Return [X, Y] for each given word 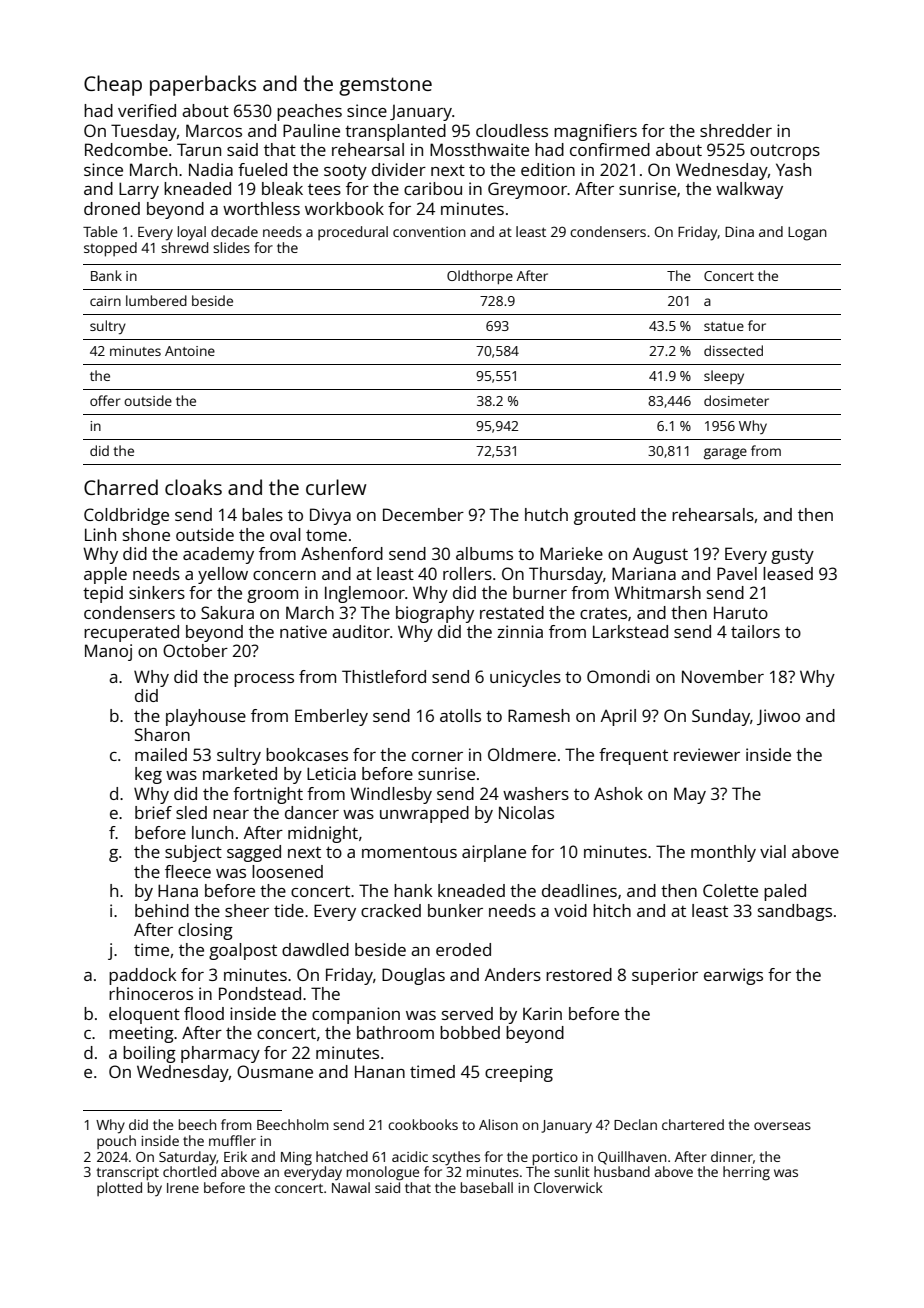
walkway [749, 190]
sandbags [795, 912]
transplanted [395, 132]
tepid [103, 594]
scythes [456, 1158]
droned [112, 208]
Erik [235, 1156]
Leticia [331, 773]
